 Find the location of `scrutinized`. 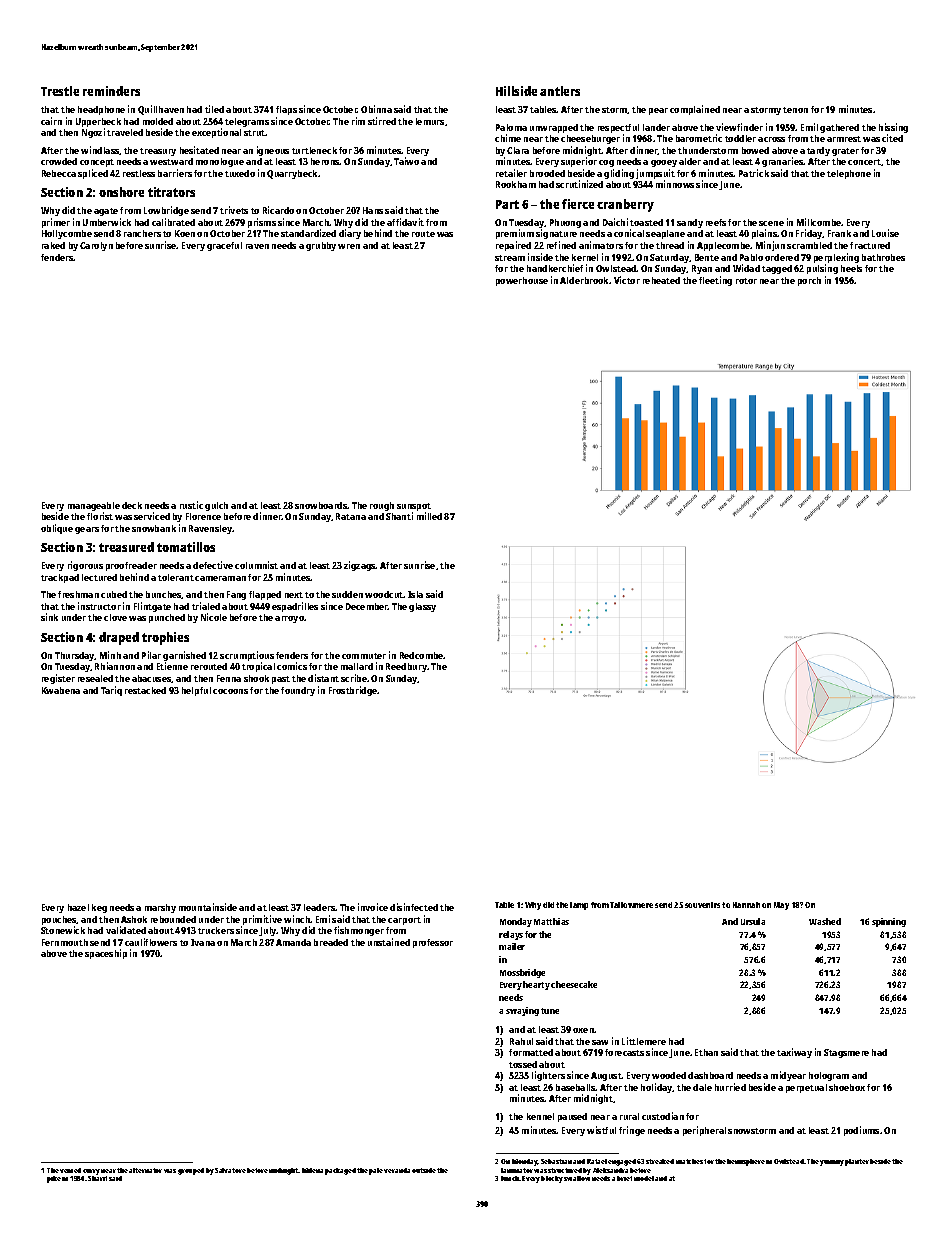

scrutinized is located at coordinates (579, 184).
